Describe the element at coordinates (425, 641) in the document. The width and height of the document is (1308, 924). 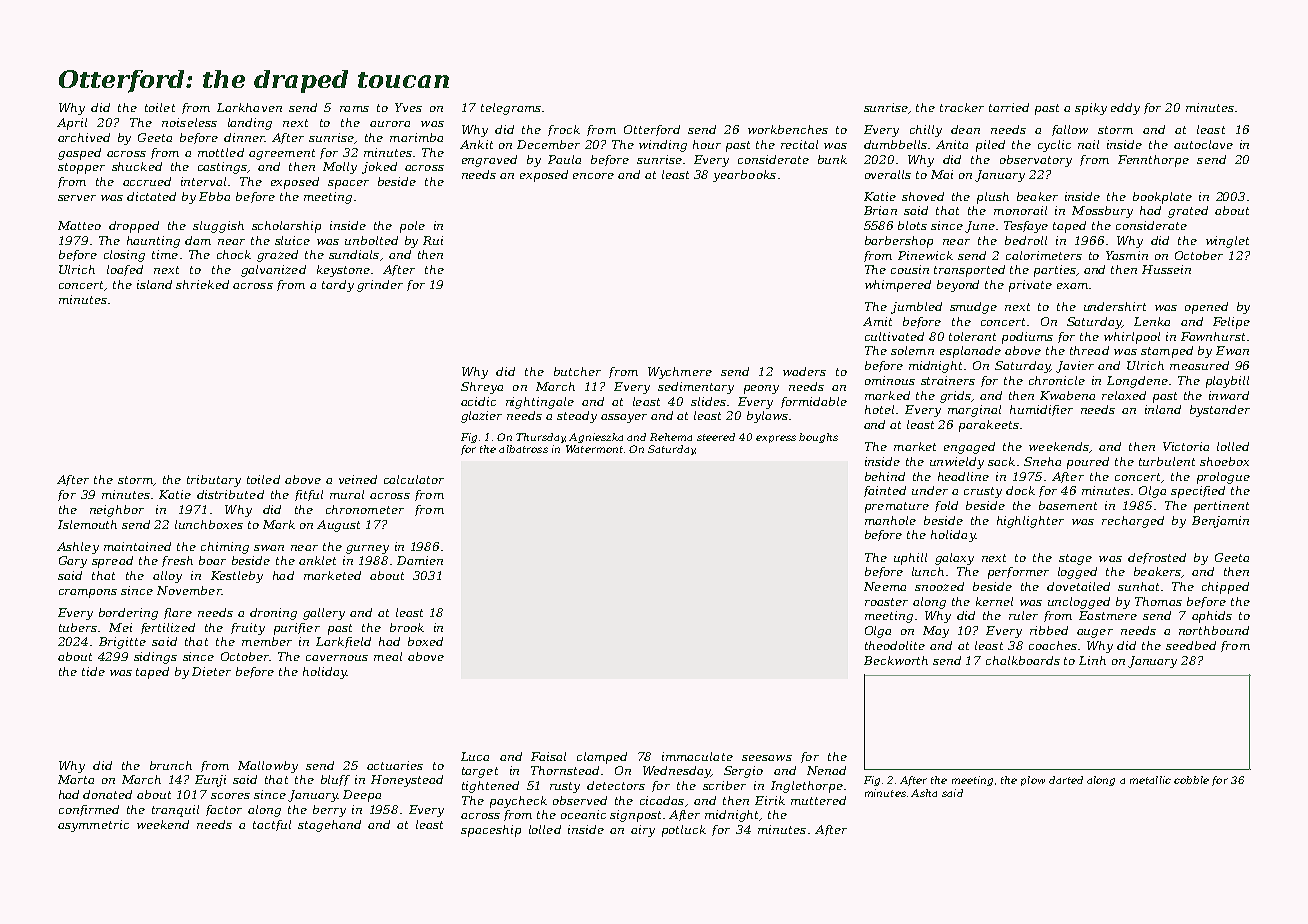
I see `boxed` at that location.
